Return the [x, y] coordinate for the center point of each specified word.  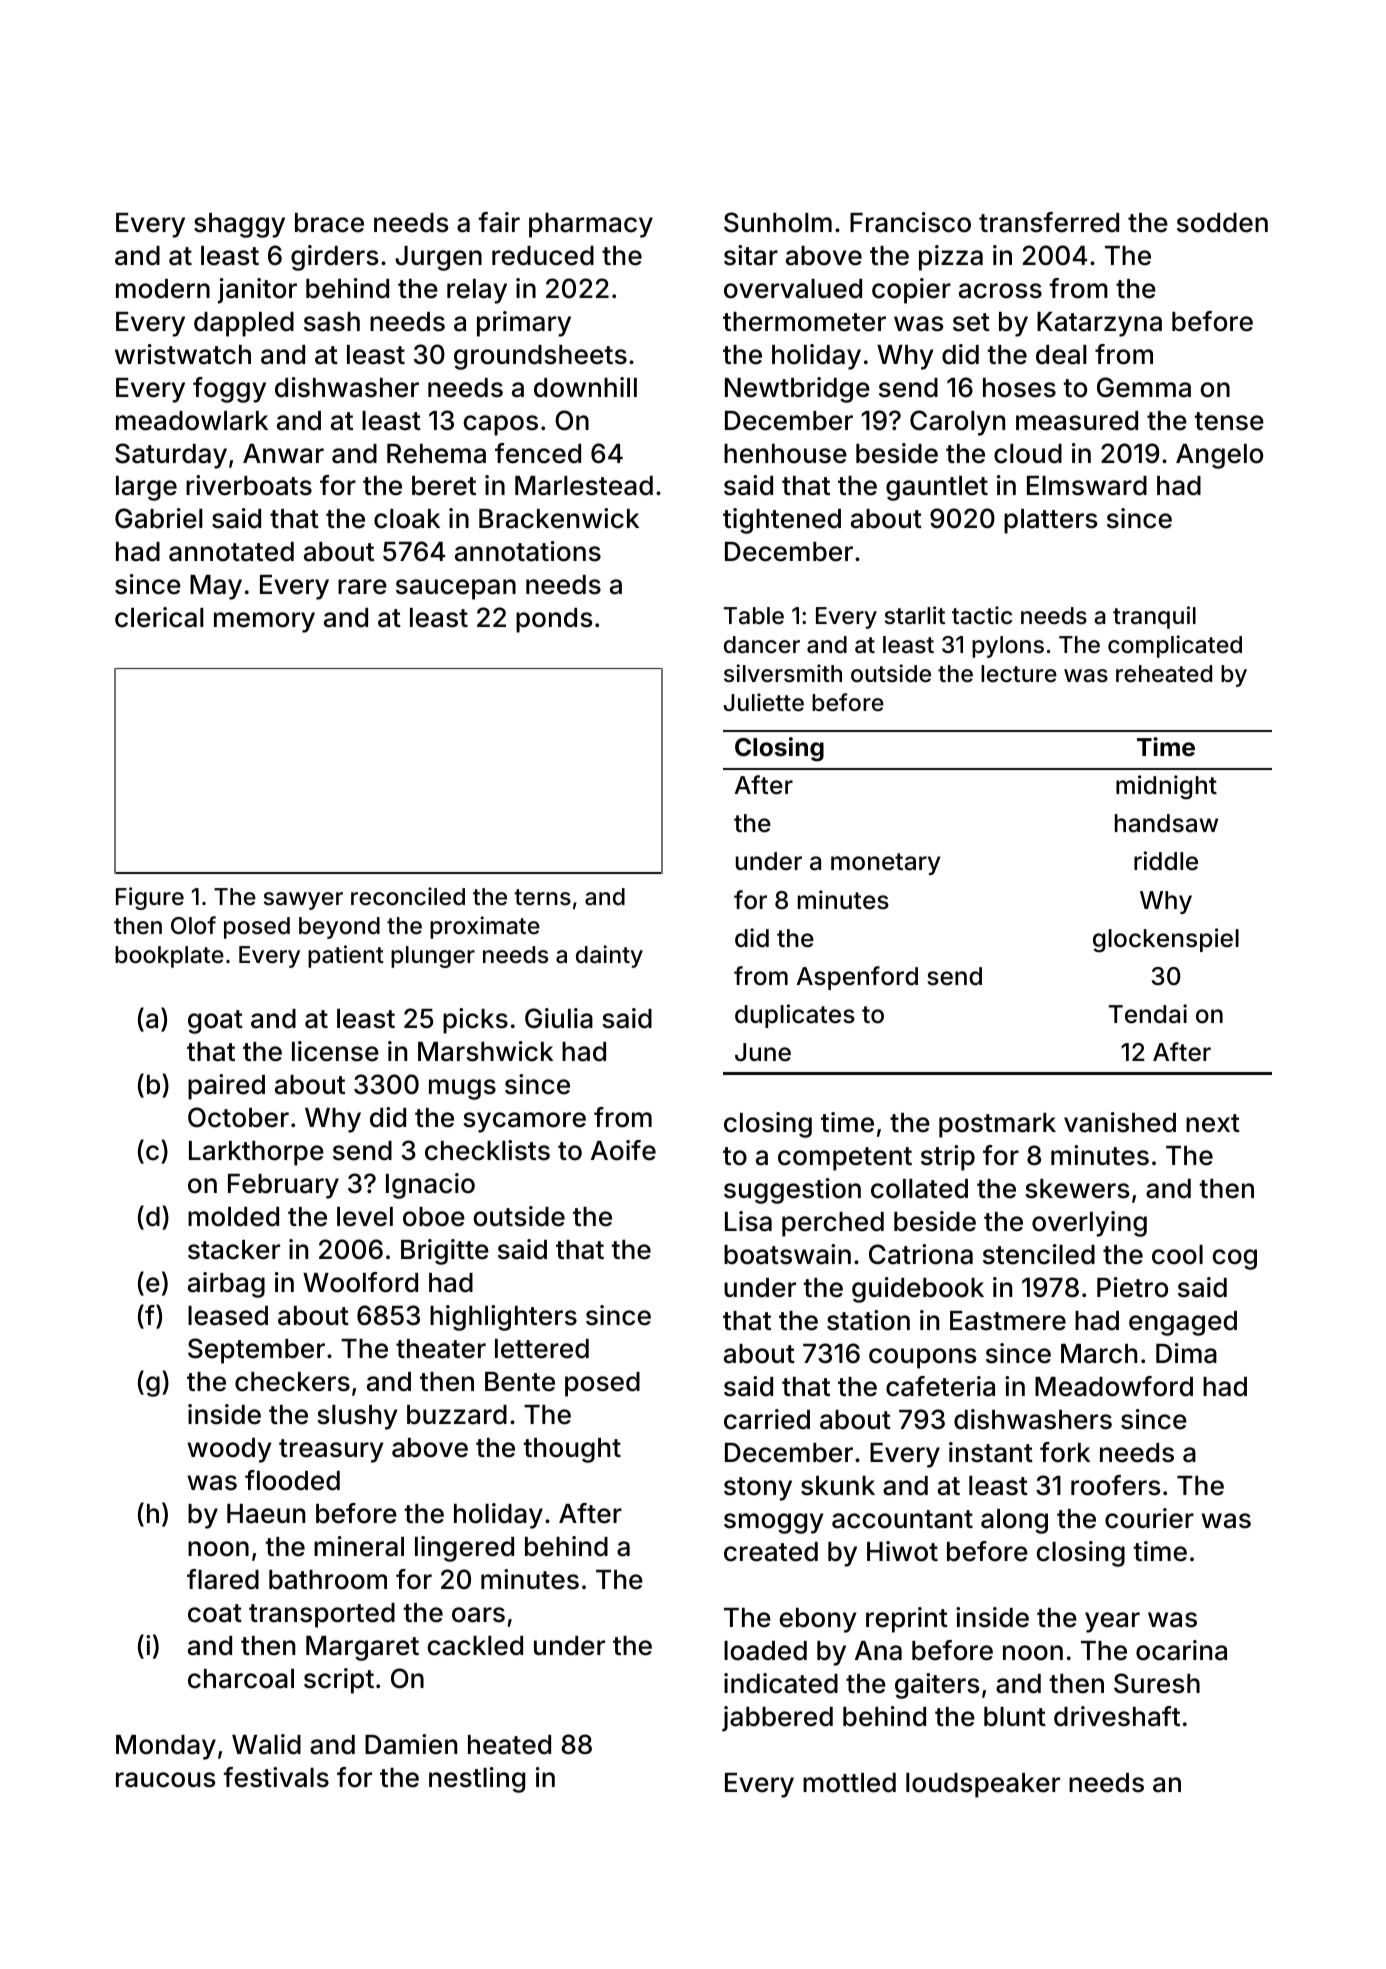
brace [329, 223]
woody [230, 1450]
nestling [477, 1780]
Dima [1186, 1353]
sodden [1222, 223]
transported [322, 1615]
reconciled [408, 896]
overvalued [793, 289]
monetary [885, 864]
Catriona [921, 1254]
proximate [485, 927]
